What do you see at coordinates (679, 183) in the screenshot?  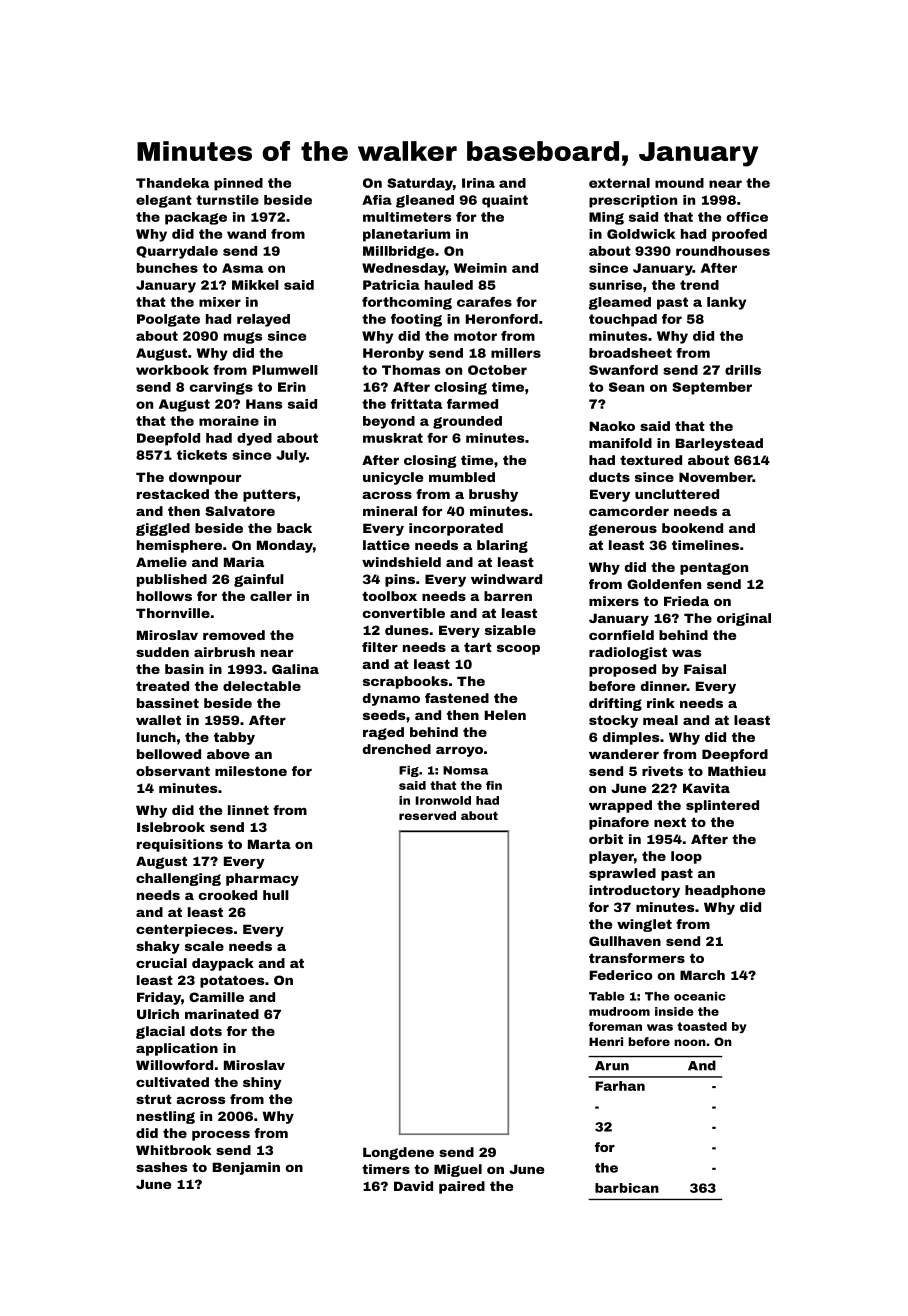 I see `mound` at bounding box center [679, 183].
